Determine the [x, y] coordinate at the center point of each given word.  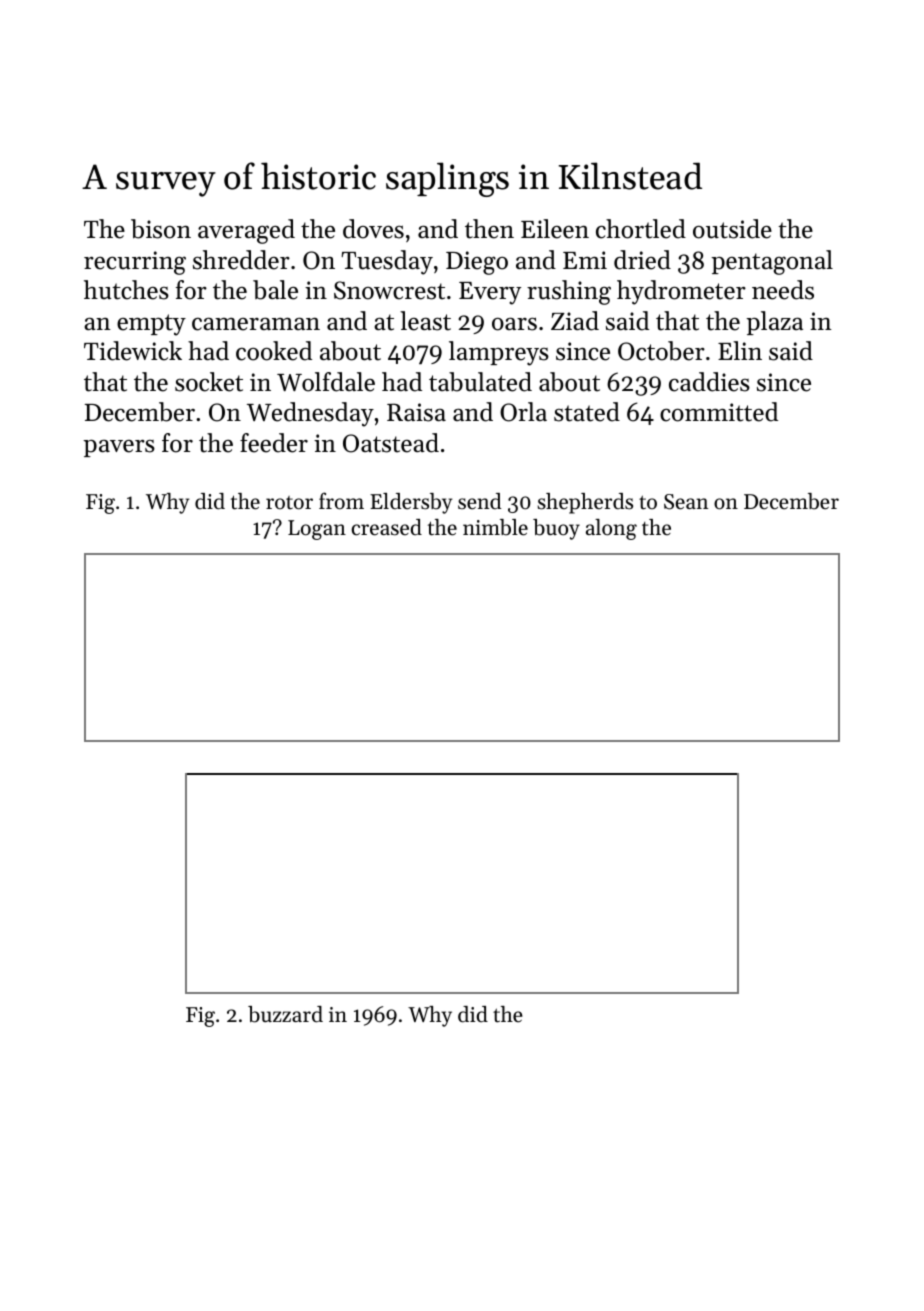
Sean [686, 502]
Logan [317, 530]
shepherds [585, 503]
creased [387, 527]
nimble [495, 527]
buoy [556, 529]
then [489, 229]
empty [151, 325]
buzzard [285, 1014]
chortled [641, 229]
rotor [289, 503]
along [611, 529]
